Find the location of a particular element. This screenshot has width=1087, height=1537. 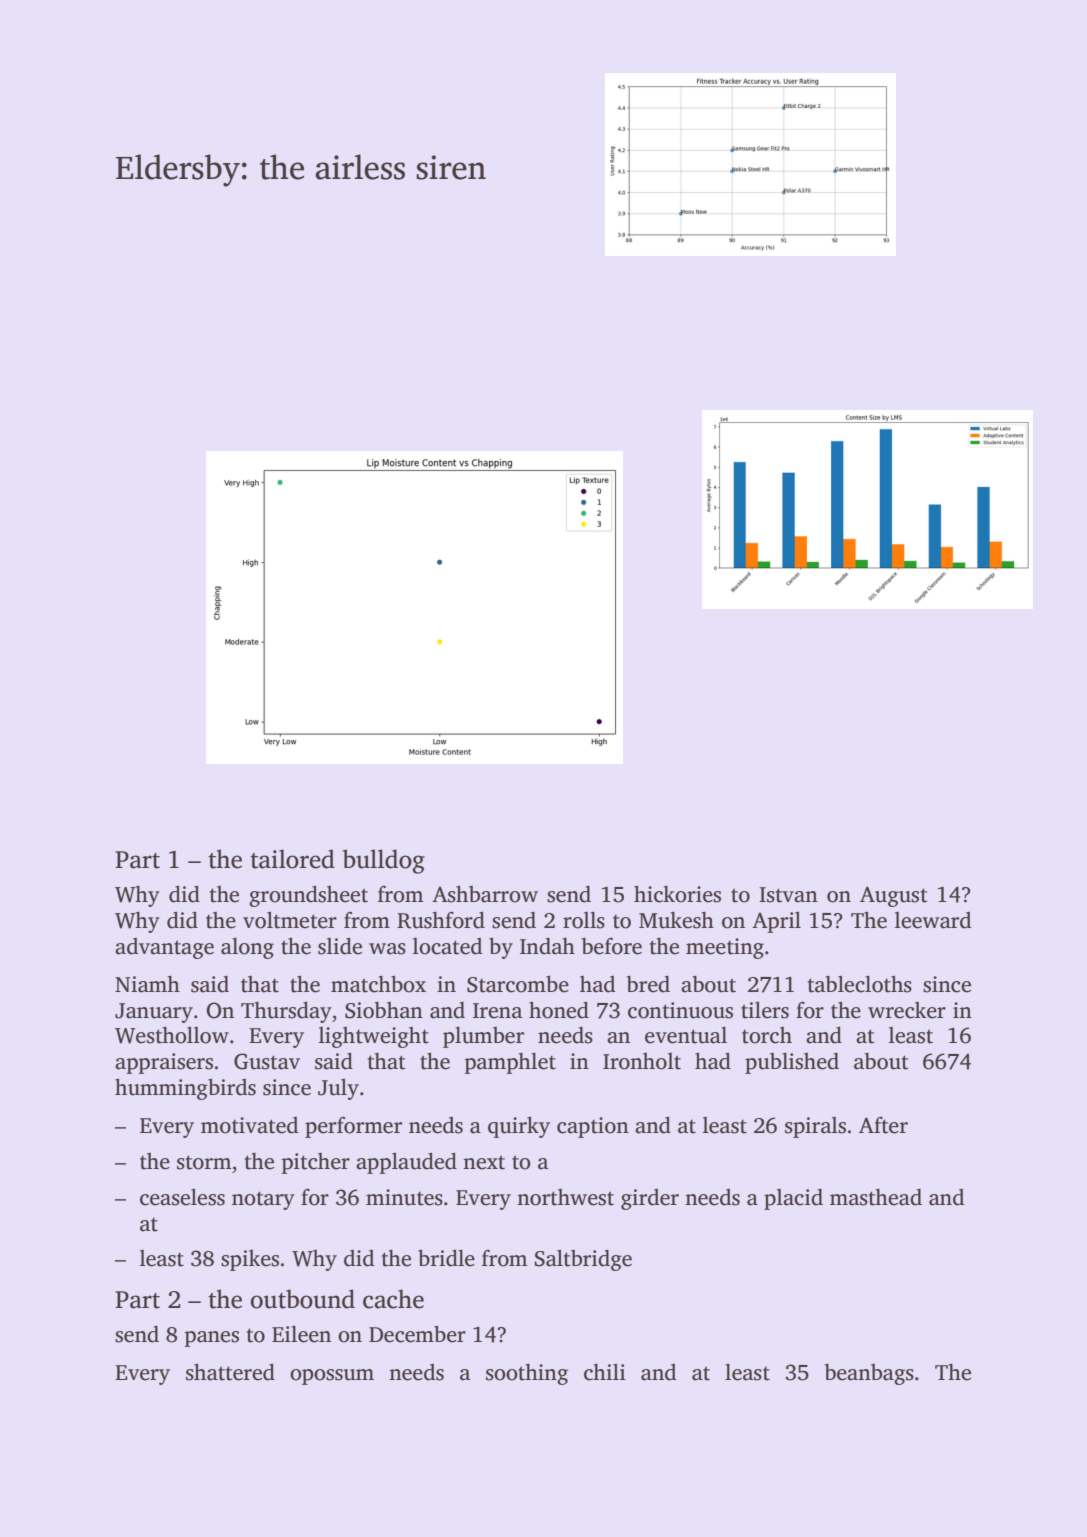

girder is located at coordinates (650, 1199).
